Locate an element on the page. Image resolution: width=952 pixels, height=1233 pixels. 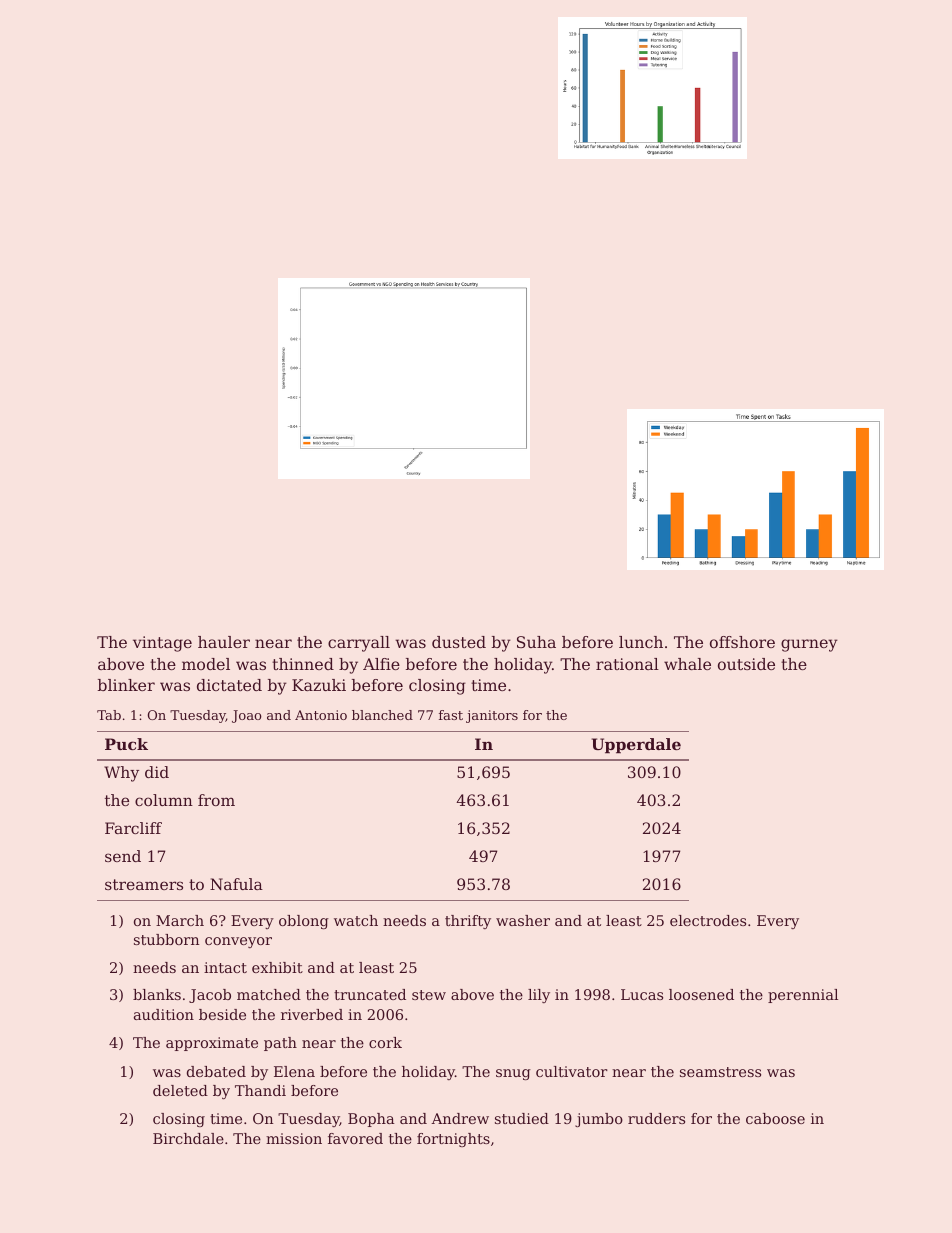
hauler is located at coordinates (224, 642).
